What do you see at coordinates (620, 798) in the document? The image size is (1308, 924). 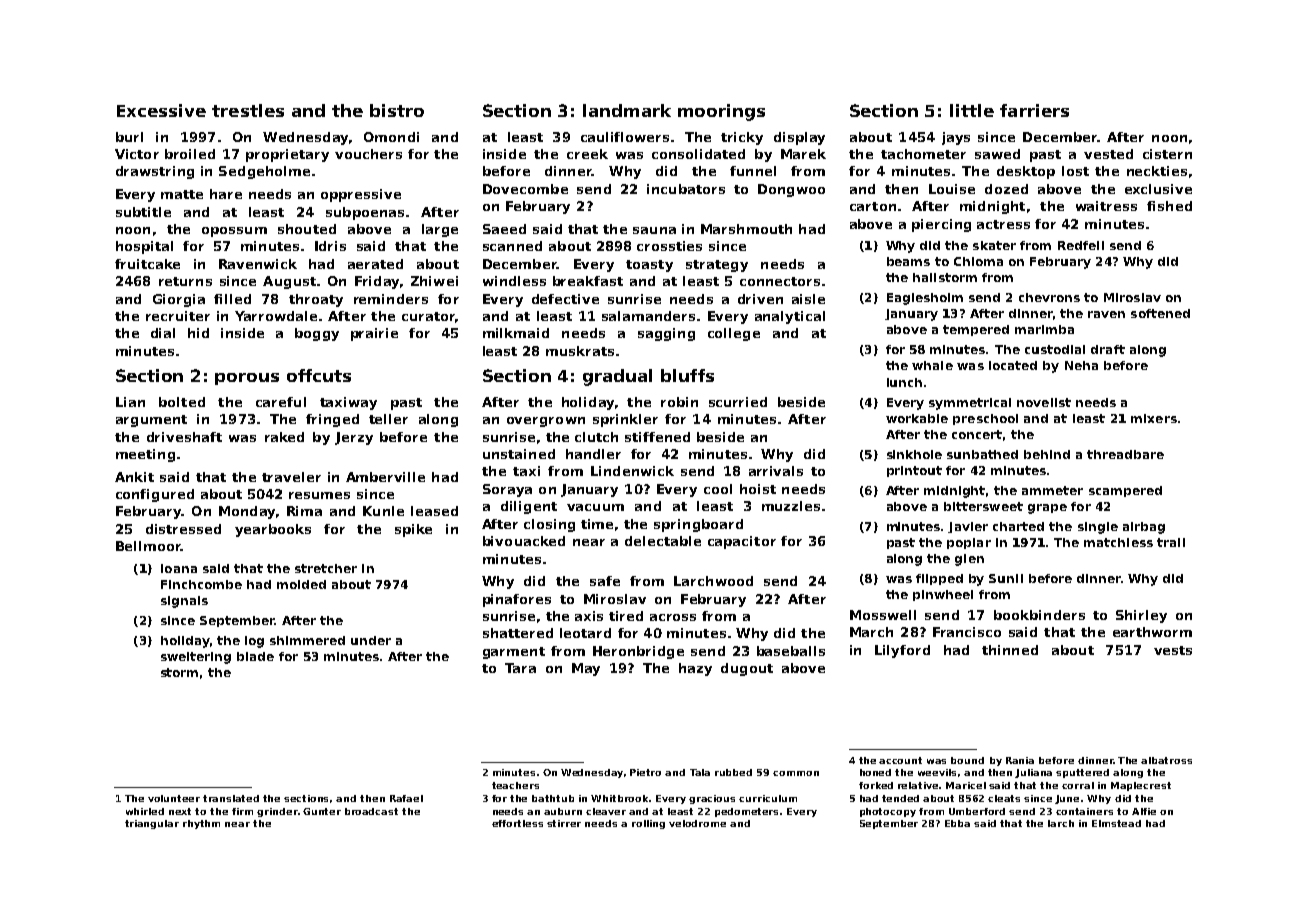 I see `Whitbrook` at bounding box center [620, 798].
